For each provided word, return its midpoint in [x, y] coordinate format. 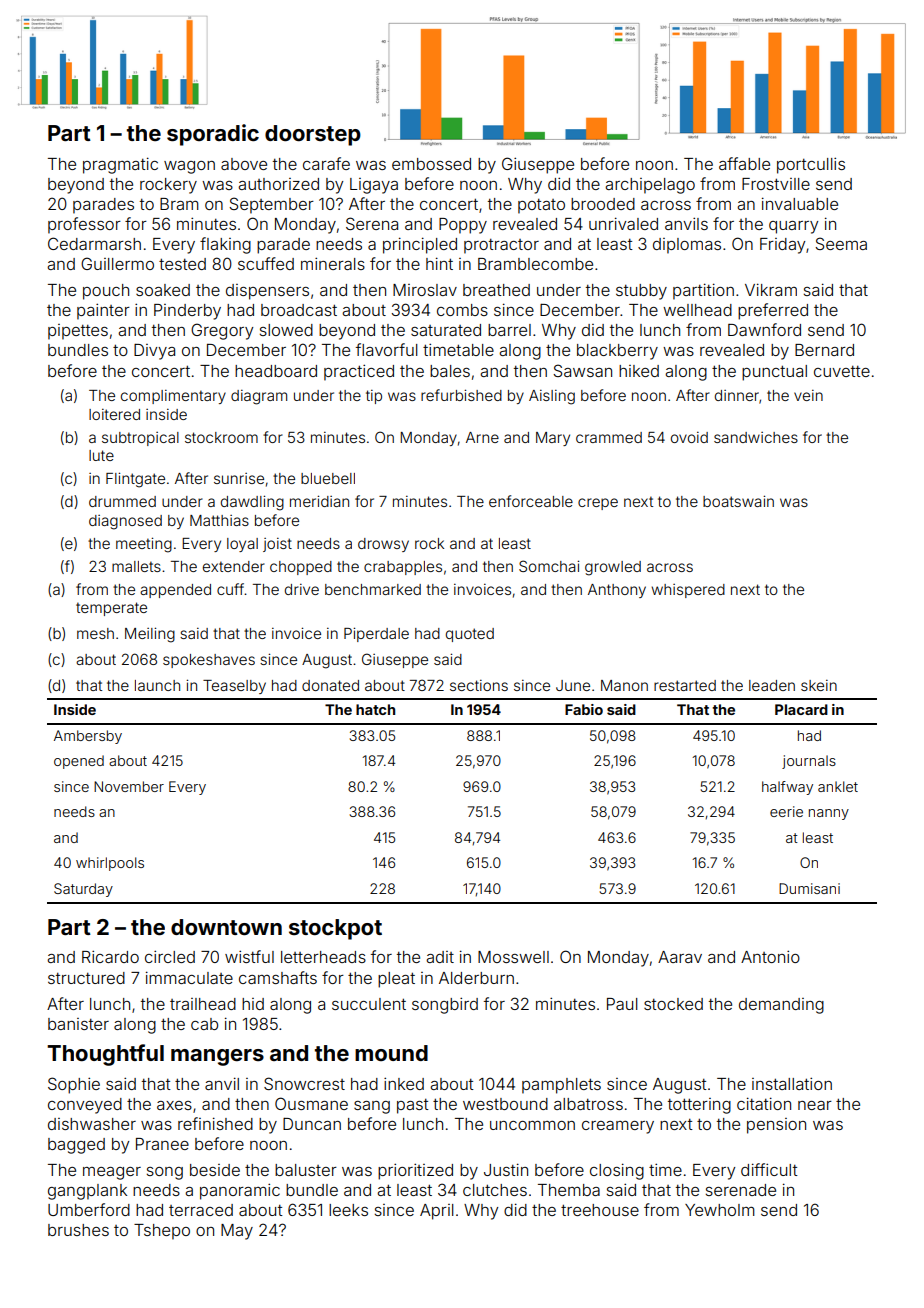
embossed [431, 164]
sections [479, 685]
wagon [189, 167]
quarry [793, 227]
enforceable [531, 501]
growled [613, 568]
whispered [688, 591]
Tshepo [162, 1232]
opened [79, 762]
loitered [114, 414]
